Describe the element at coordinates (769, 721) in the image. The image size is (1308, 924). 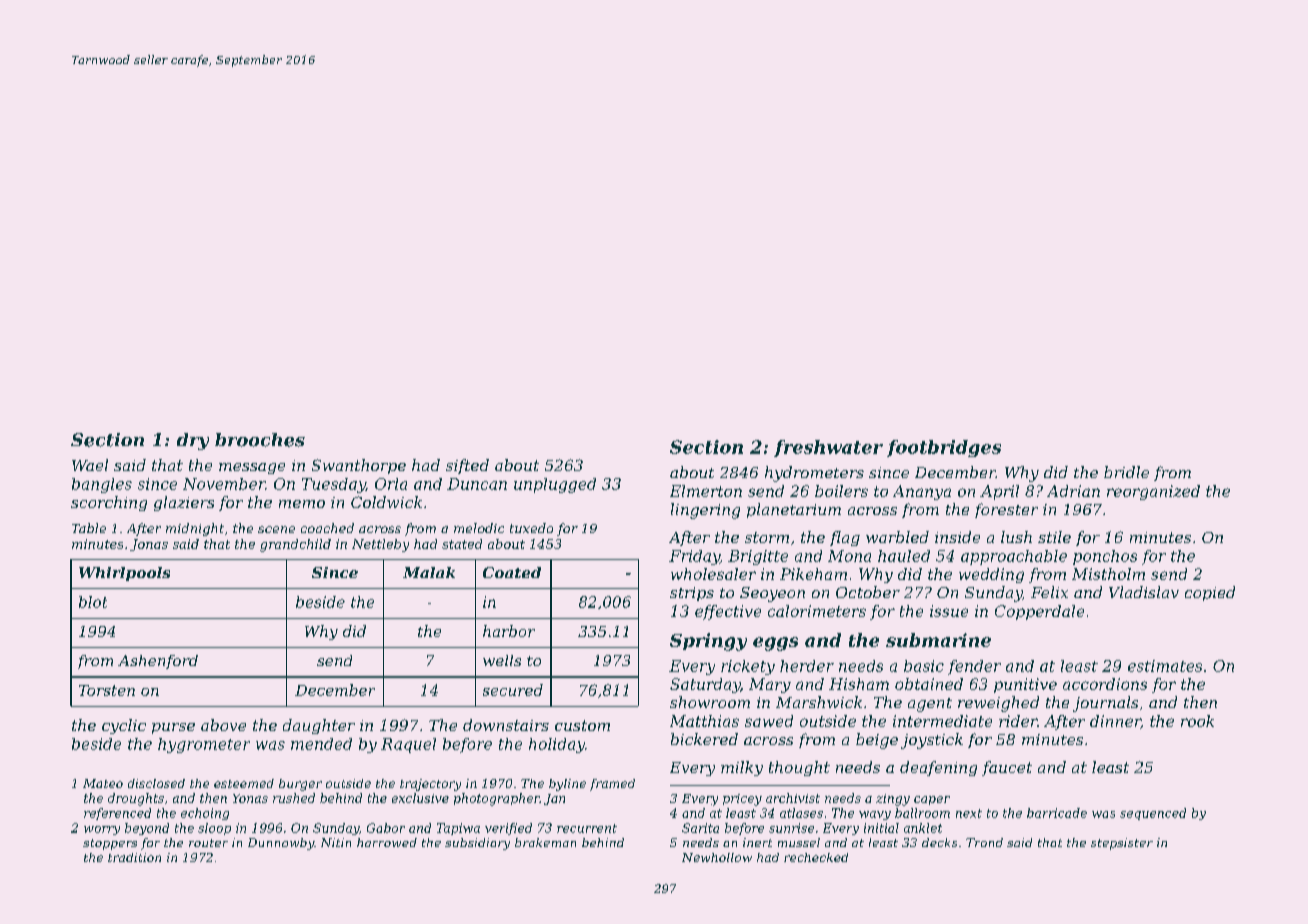
I see `sawed` at that location.
